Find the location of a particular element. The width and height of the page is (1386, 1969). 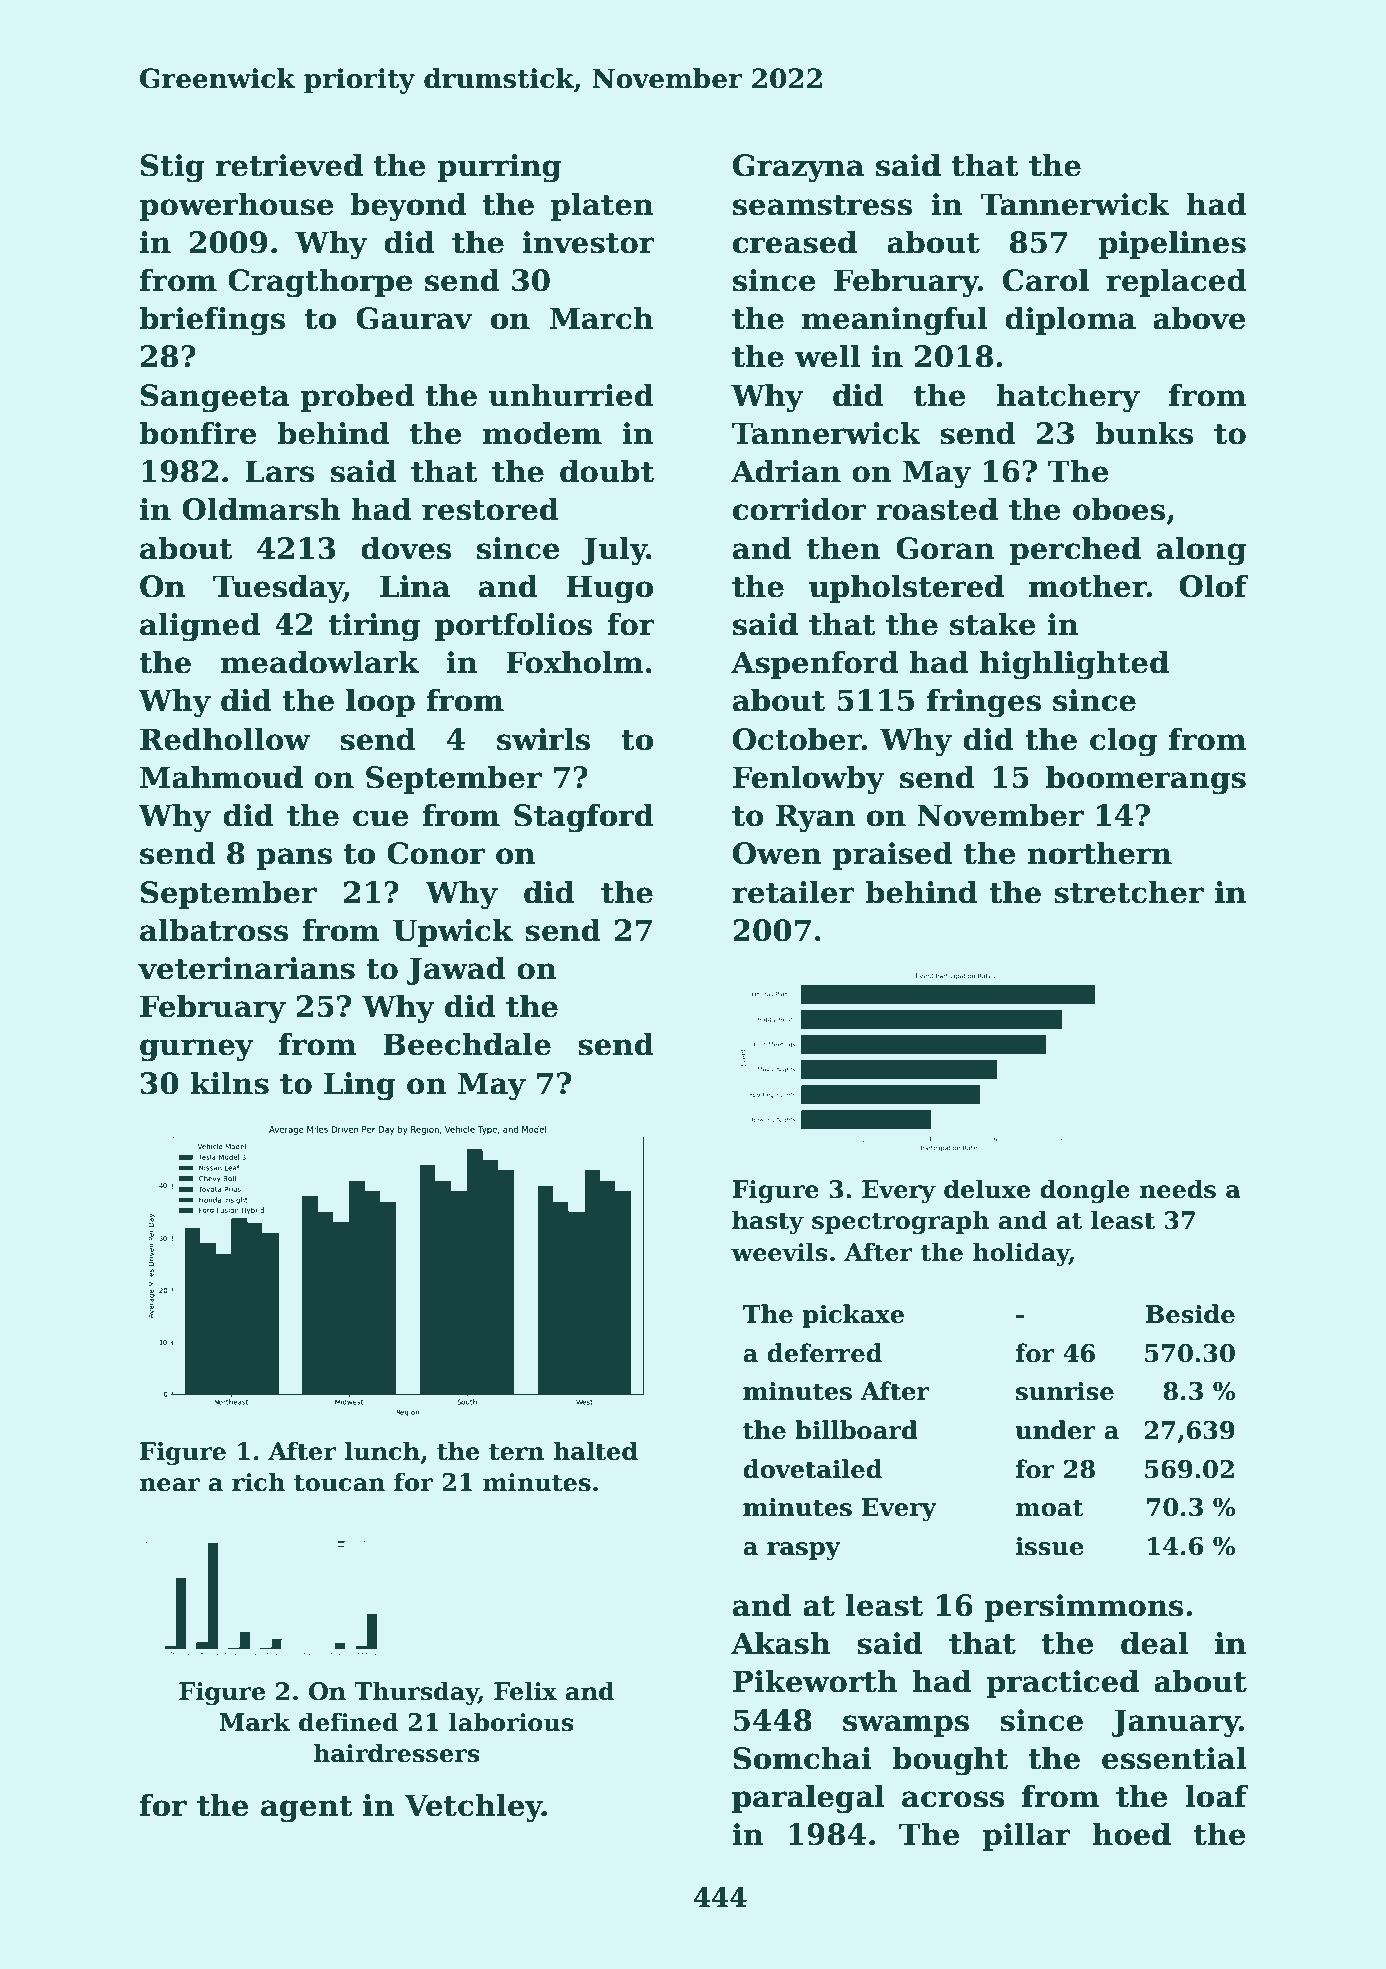

bonfire is located at coordinates (198, 433).
